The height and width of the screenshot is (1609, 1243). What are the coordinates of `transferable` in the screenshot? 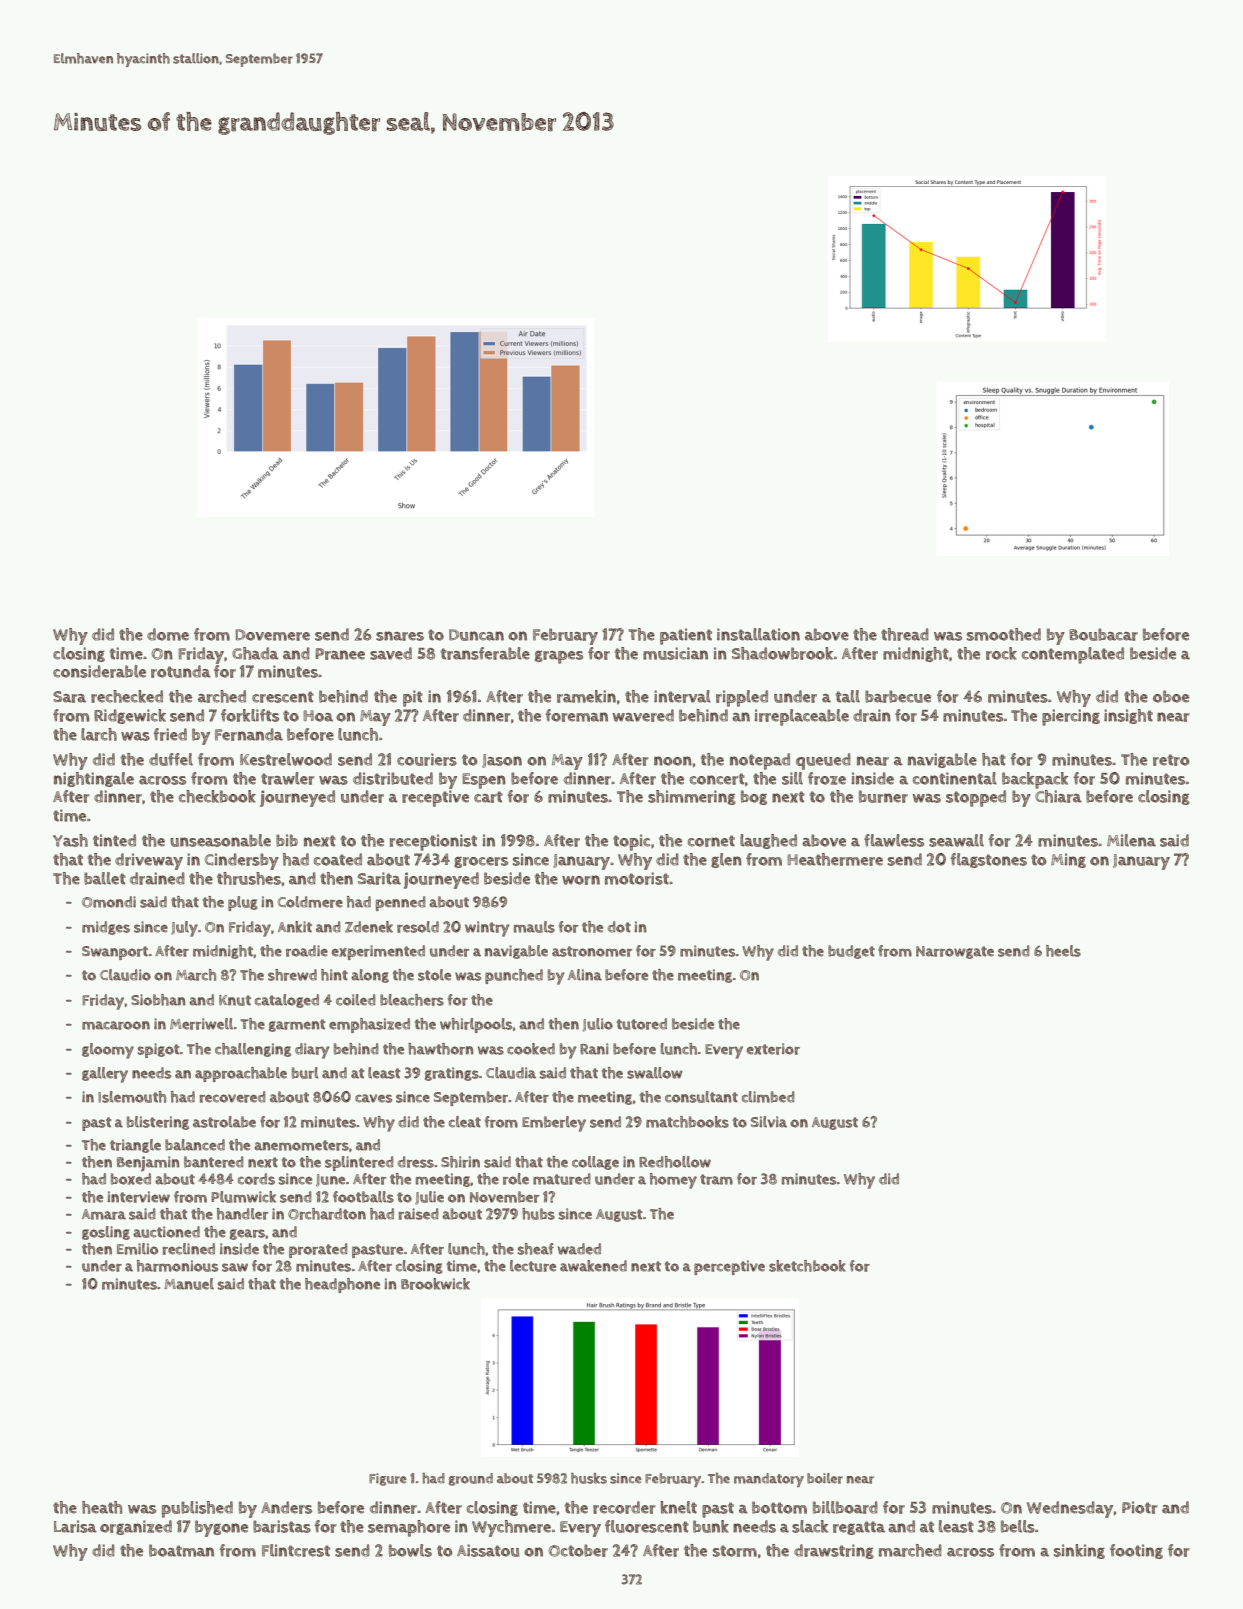 It's located at (485, 653).
